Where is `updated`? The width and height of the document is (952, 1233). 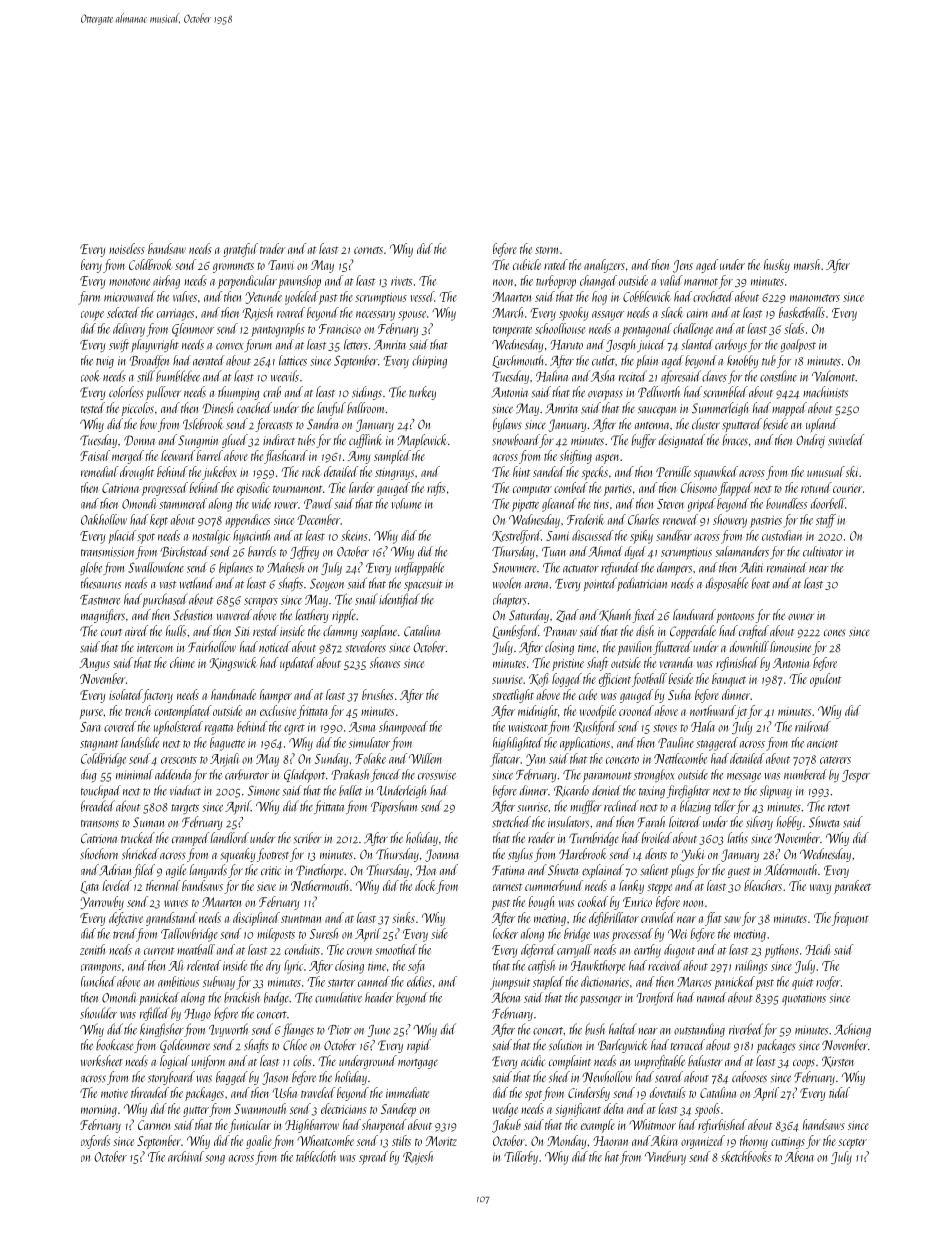
updated is located at coordinates (297, 664).
